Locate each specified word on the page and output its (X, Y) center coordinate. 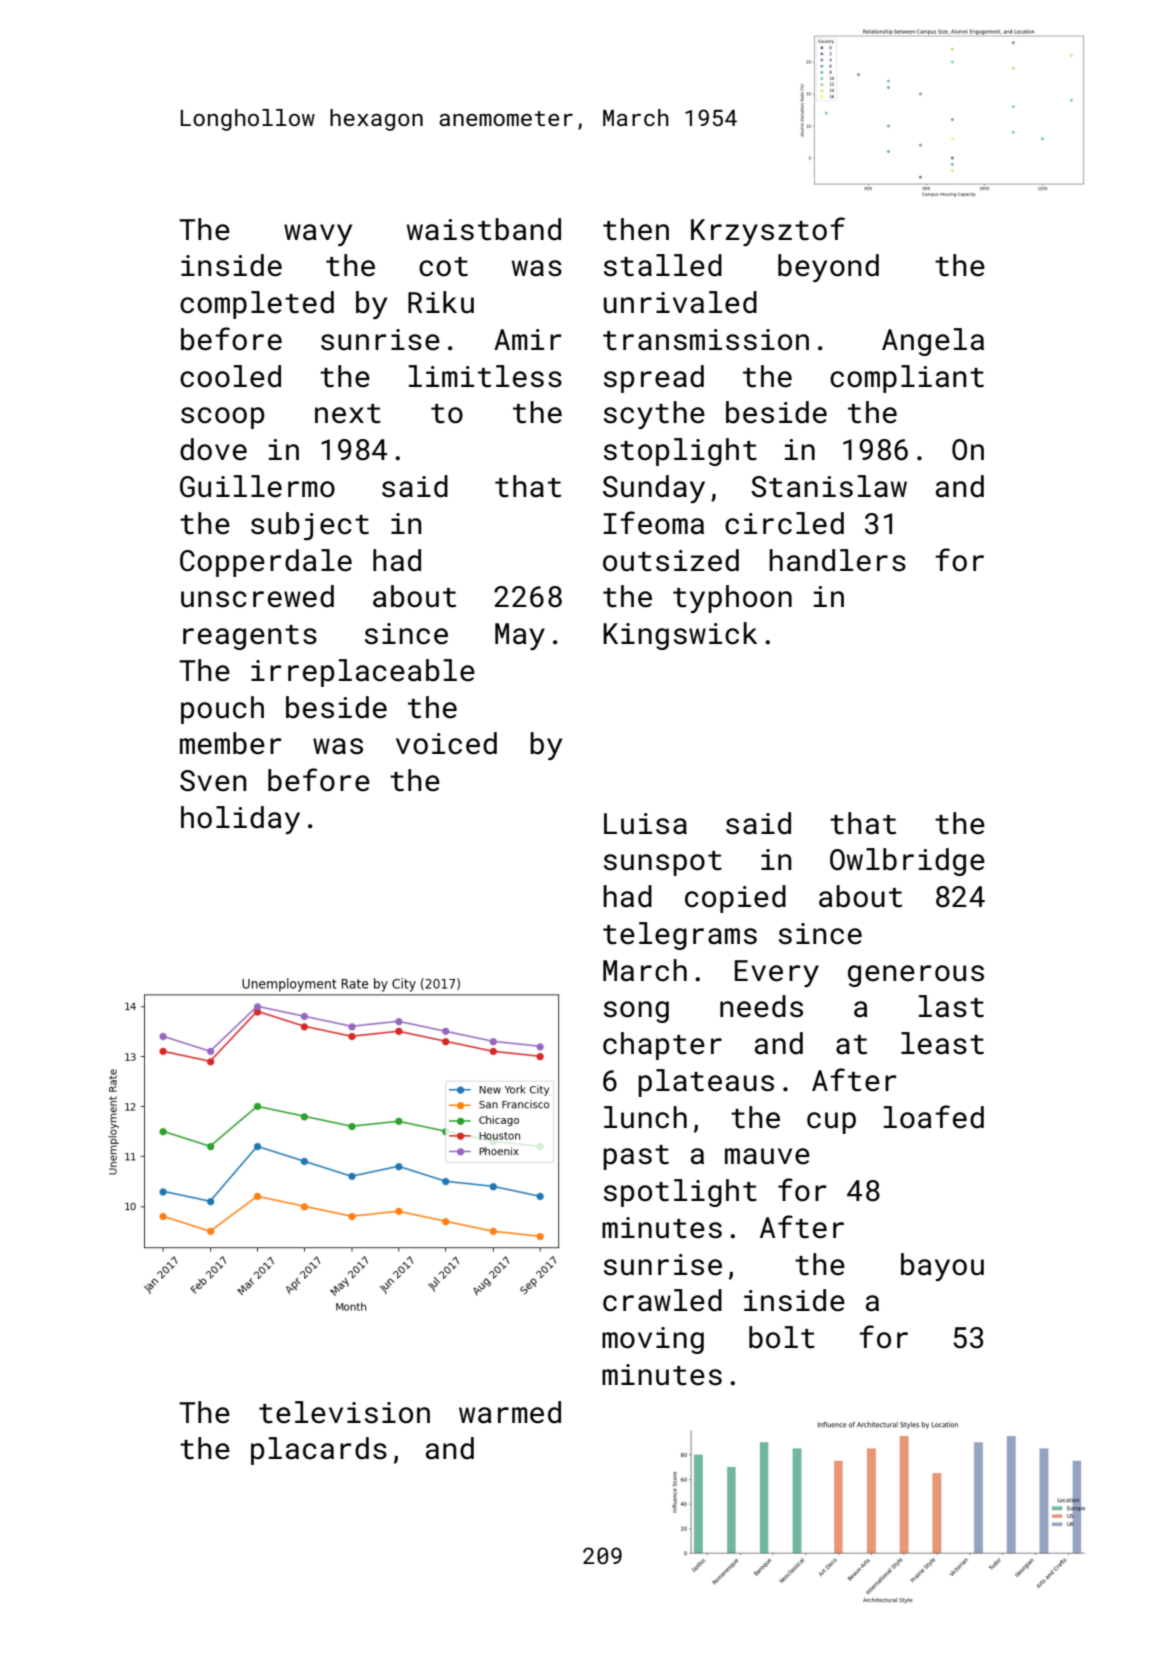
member (231, 743)
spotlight (680, 1193)
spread (654, 379)
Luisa (645, 824)
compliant (907, 379)
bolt (782, 1337)
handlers (837, 560)
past (636, 1157)
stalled (663, 265)
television (344, 1412)
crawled (662, 1300)
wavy (318, 235)
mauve (767, 1156)
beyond (828, 268)
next (348, 414)
